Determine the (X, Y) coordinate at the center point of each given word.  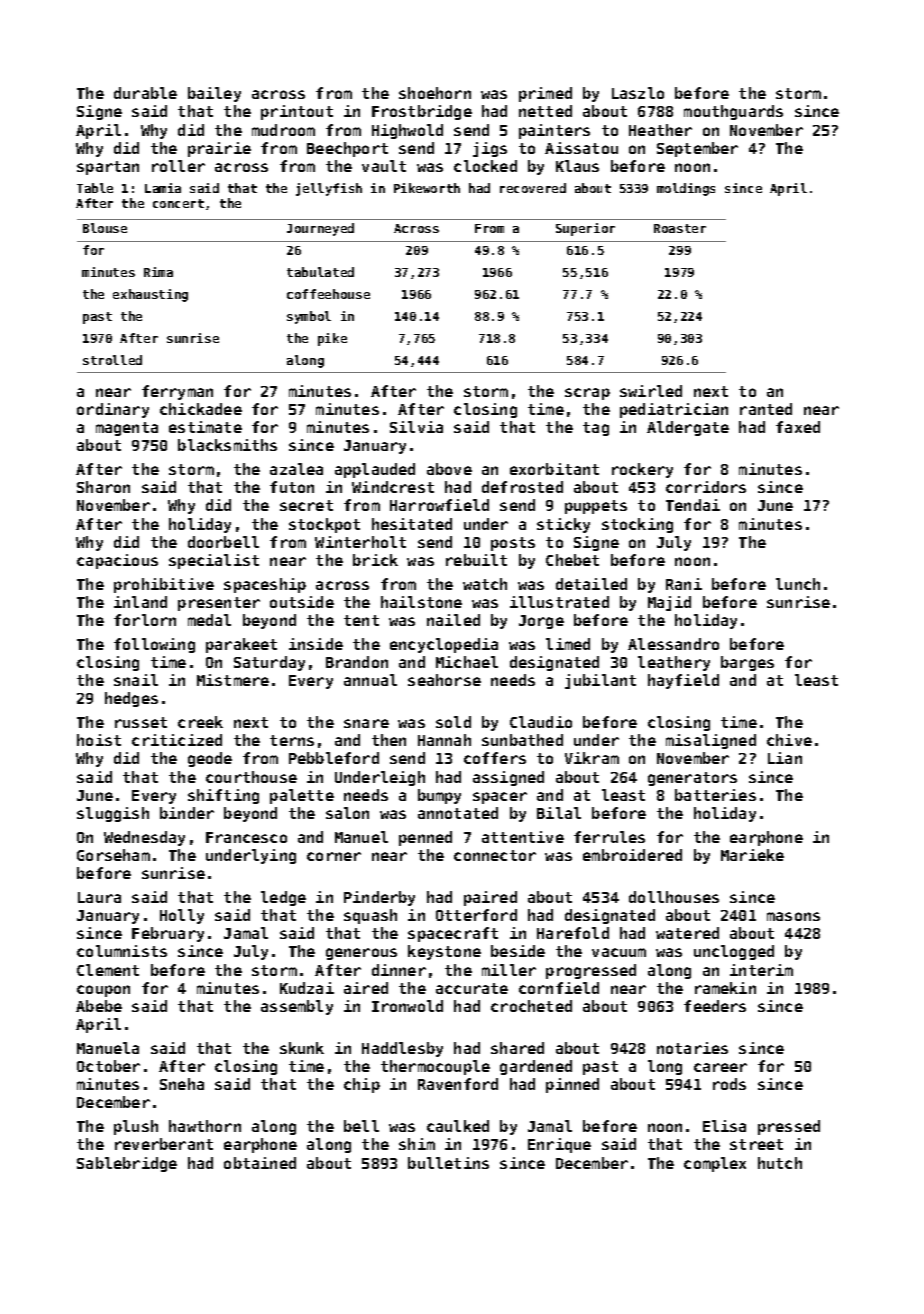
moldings (686, 189)
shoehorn (435, 93)
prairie (219, 149)
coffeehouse (328, 294)
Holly (182, 916)
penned (425, 838)
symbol (309, 317)
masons (793, 916)
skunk (302, 1048)
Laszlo (638, 93)
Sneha (182, 1084)
